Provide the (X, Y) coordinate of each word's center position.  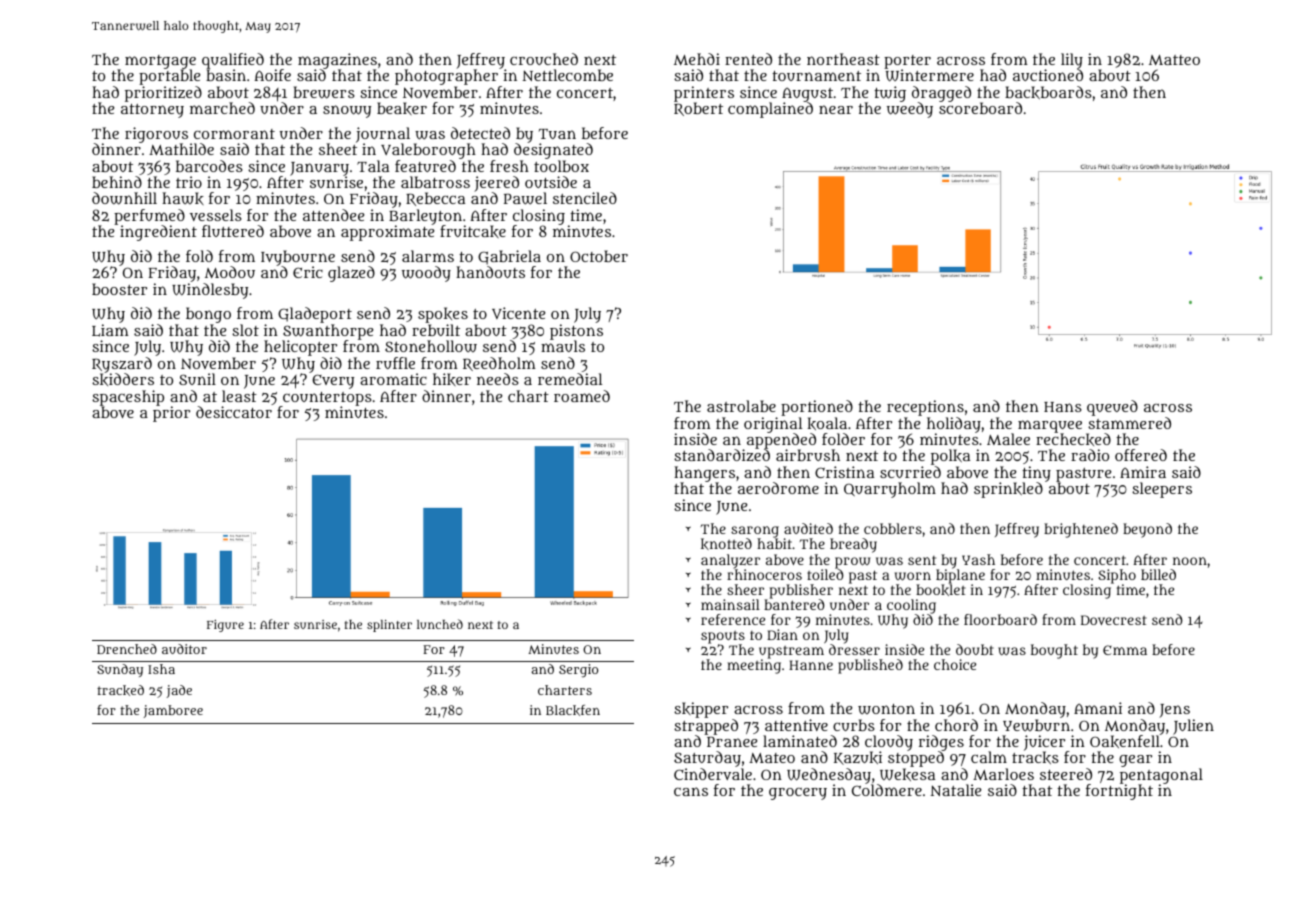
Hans (1063, 407)
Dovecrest (1114, 620)
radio (1090, 455)
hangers (704, 474)
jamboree (173, 711)
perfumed (149, 217)
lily (1072, 61)
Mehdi (697, 59)
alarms (428, 256)
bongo (208, 315)
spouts (723, 638)
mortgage (160, 62)
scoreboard (980, 108)
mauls (563, 346)
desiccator (234, 412)
